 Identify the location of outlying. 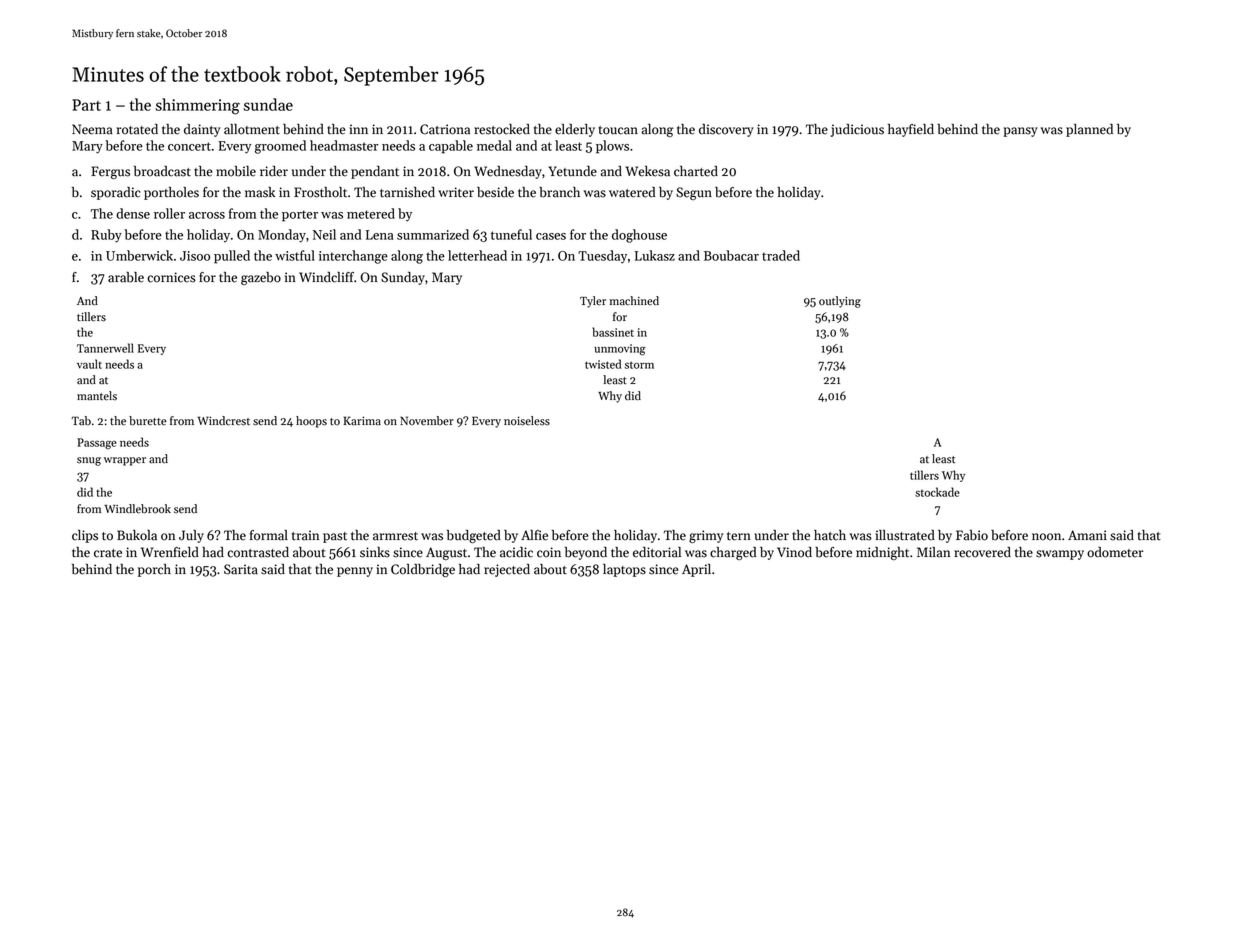
(840, 302).
